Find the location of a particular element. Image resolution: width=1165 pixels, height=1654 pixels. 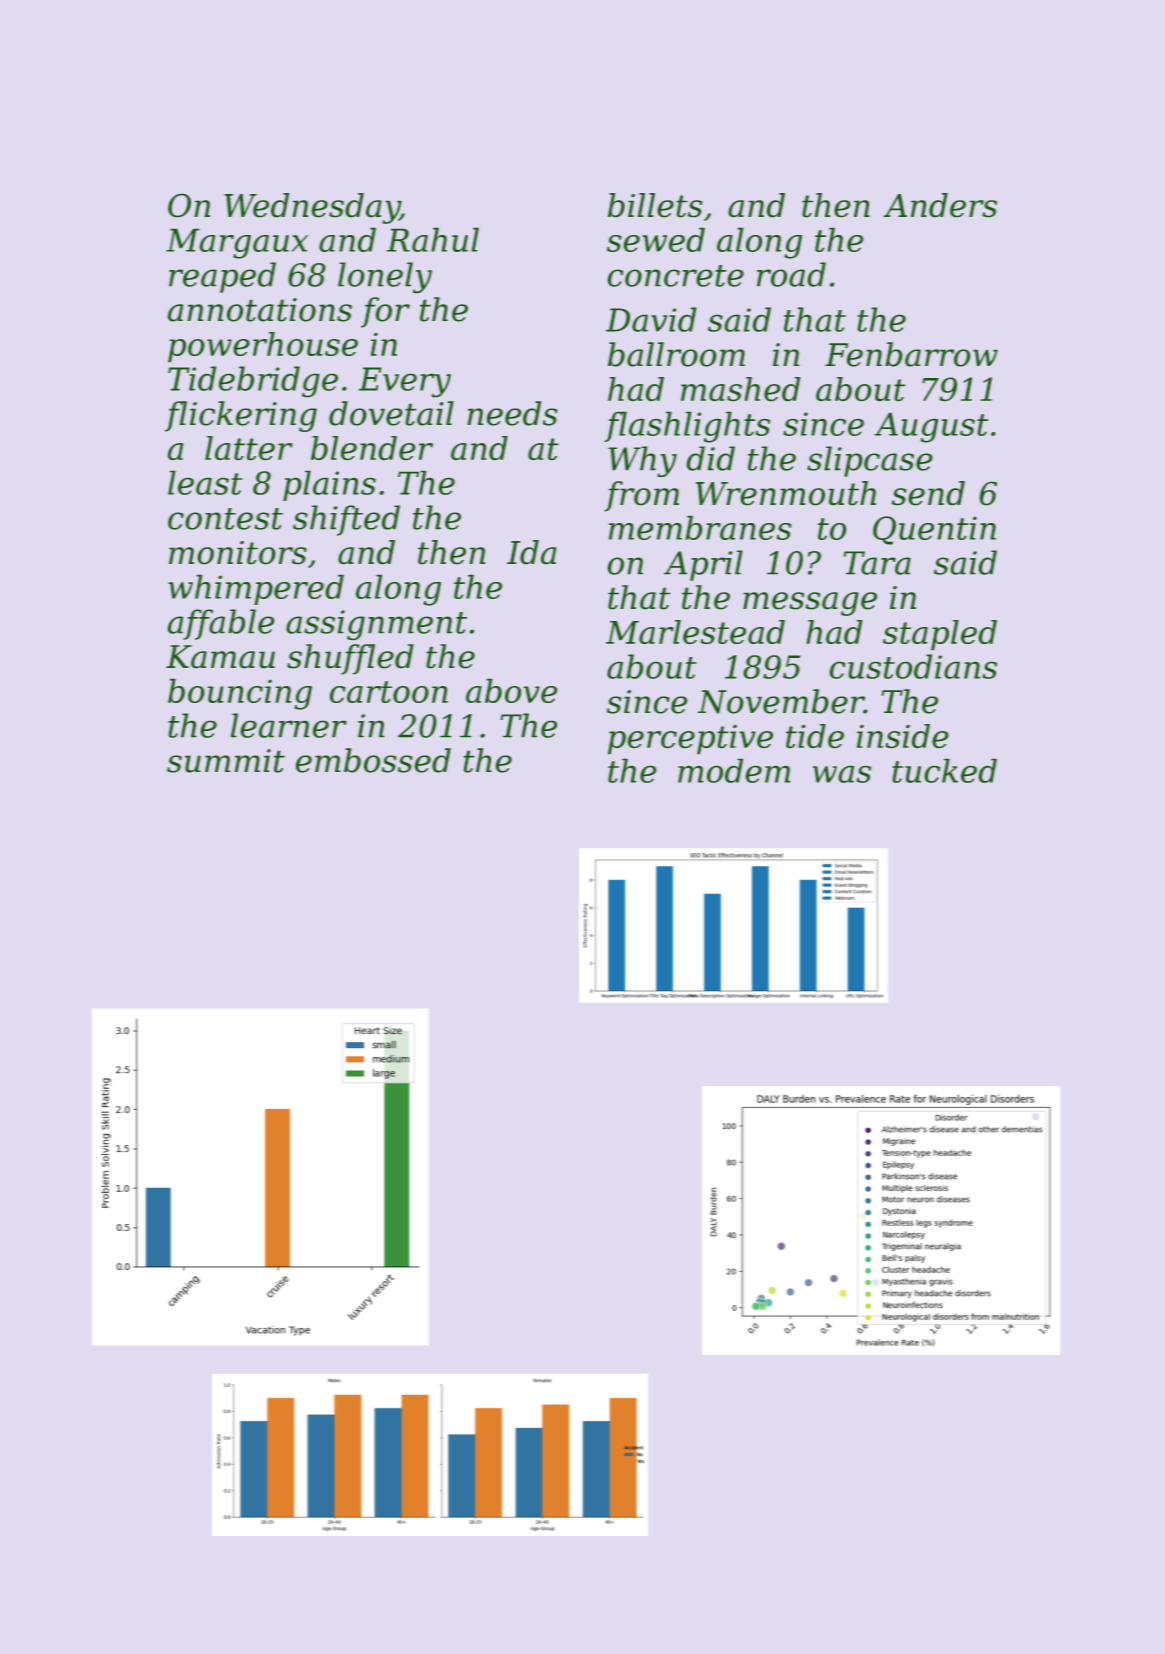

summit is located at coordinates (226, 761).
